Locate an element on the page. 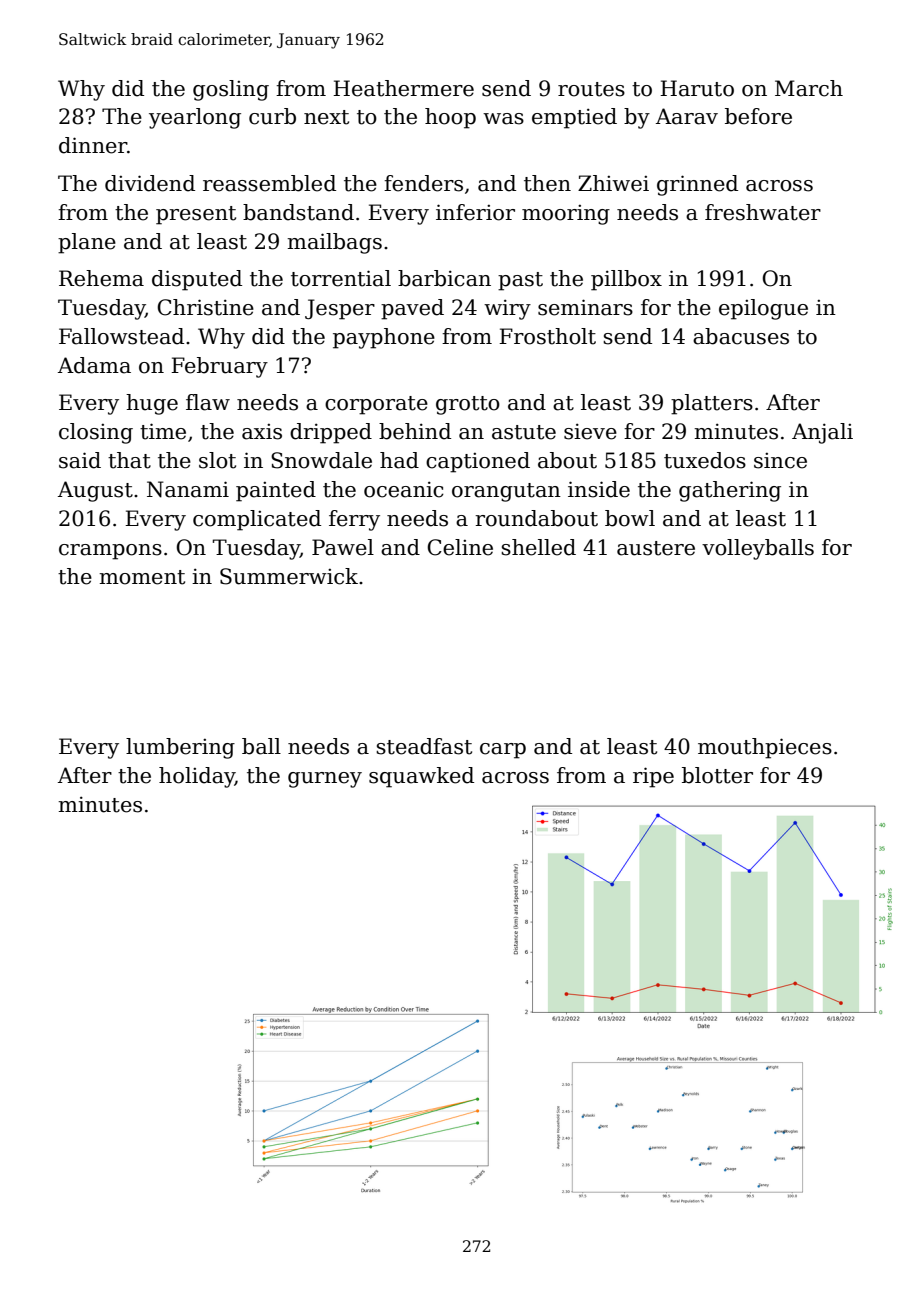 The image size is (924, 1311). blotter is located at coordinates (717, 775).
